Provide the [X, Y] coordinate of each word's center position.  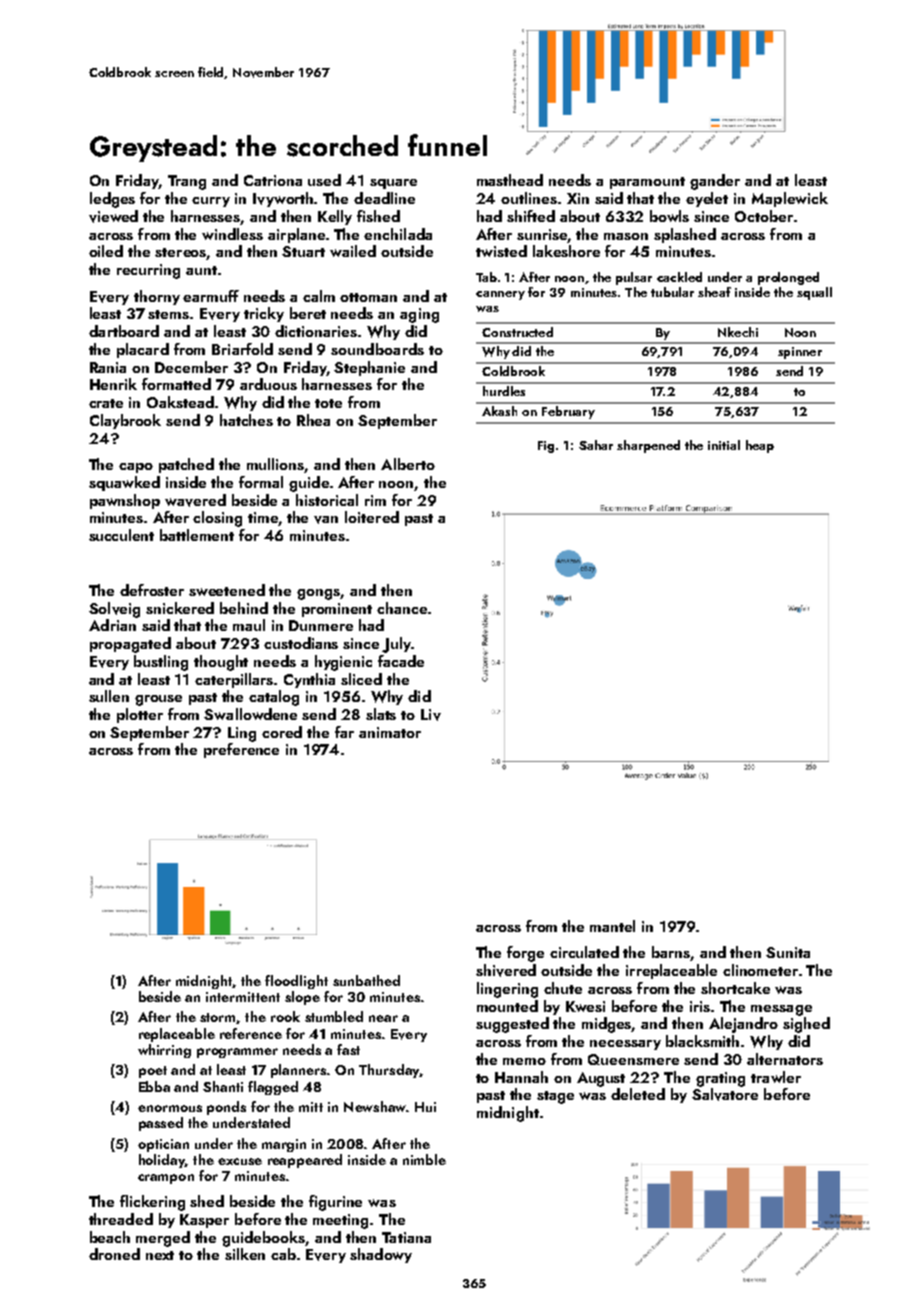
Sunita [788, 952]
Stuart [303, 251]
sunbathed [366, 980]
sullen [109, 696]
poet [153, 1072]
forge [525, 954]
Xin [578, 198]
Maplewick [790, 199]
